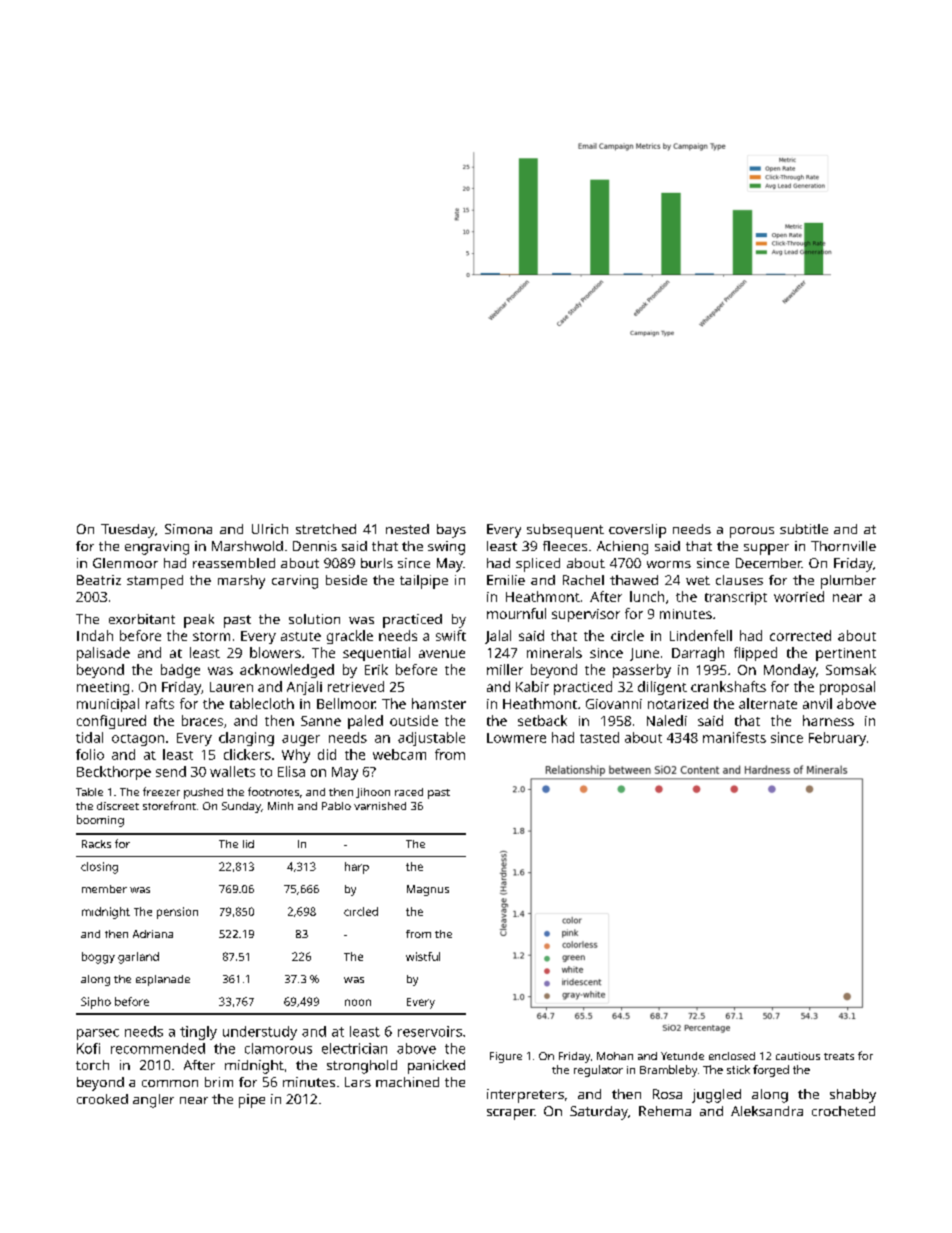 Image resolution: width=952 pixels, height=1233 pixels. I want to click on pension, so click(177, 913).
